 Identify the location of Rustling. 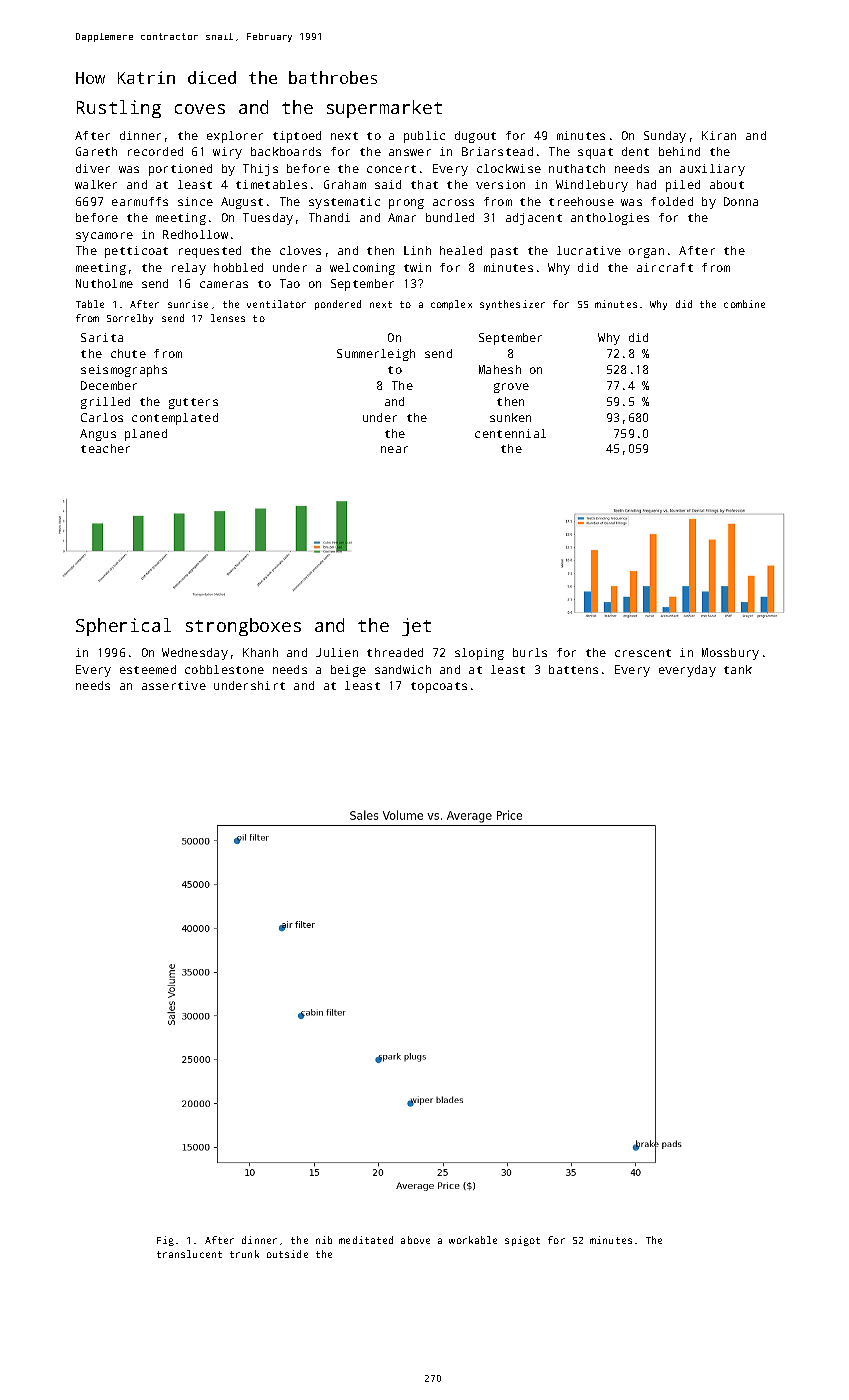
(119, 109).
